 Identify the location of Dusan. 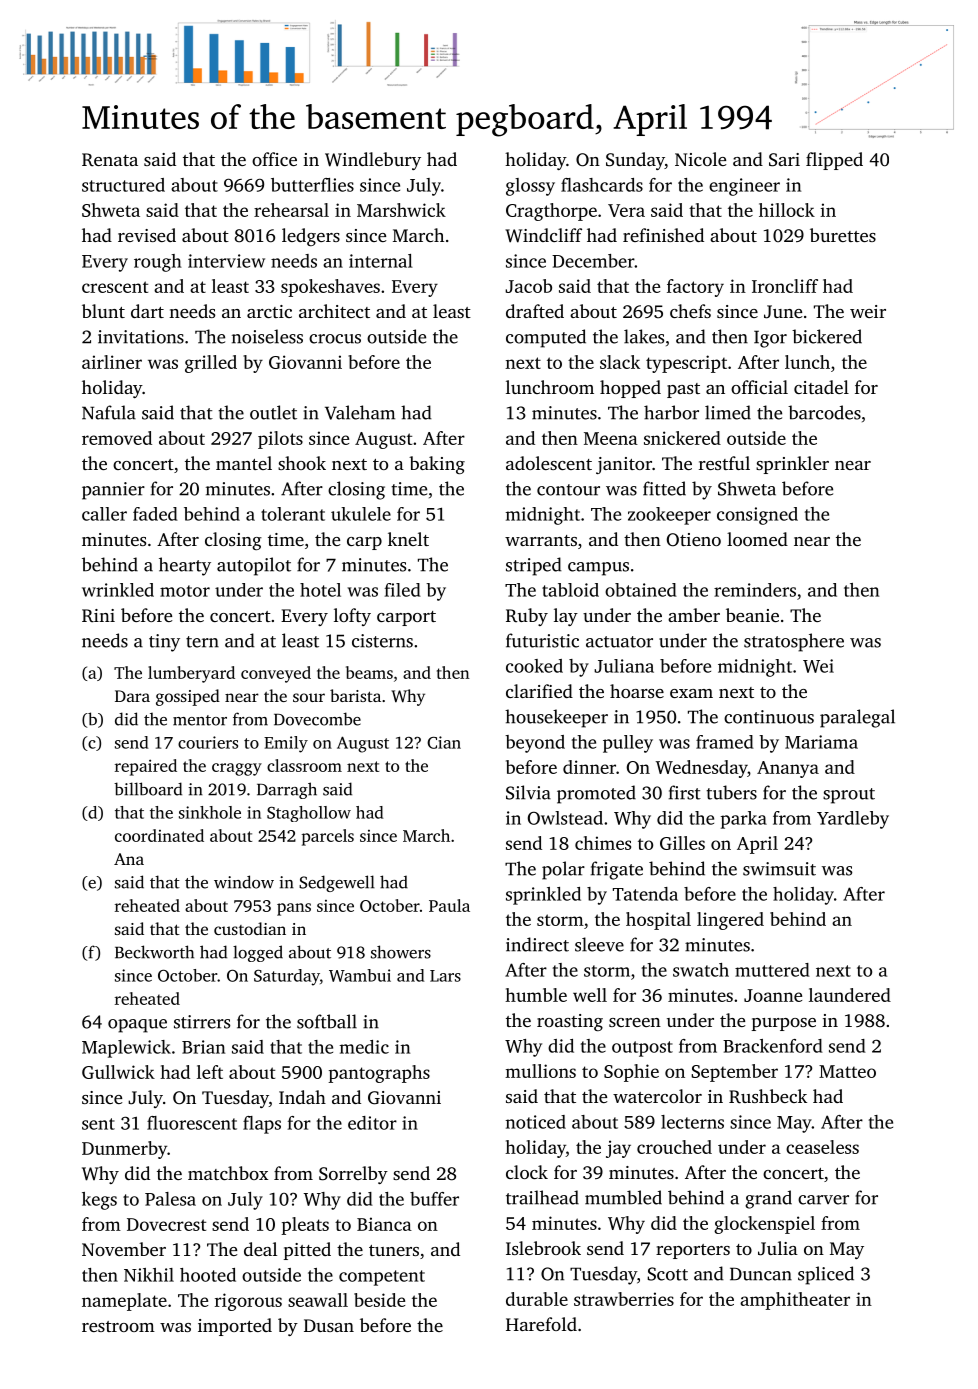
(329, 1325).
